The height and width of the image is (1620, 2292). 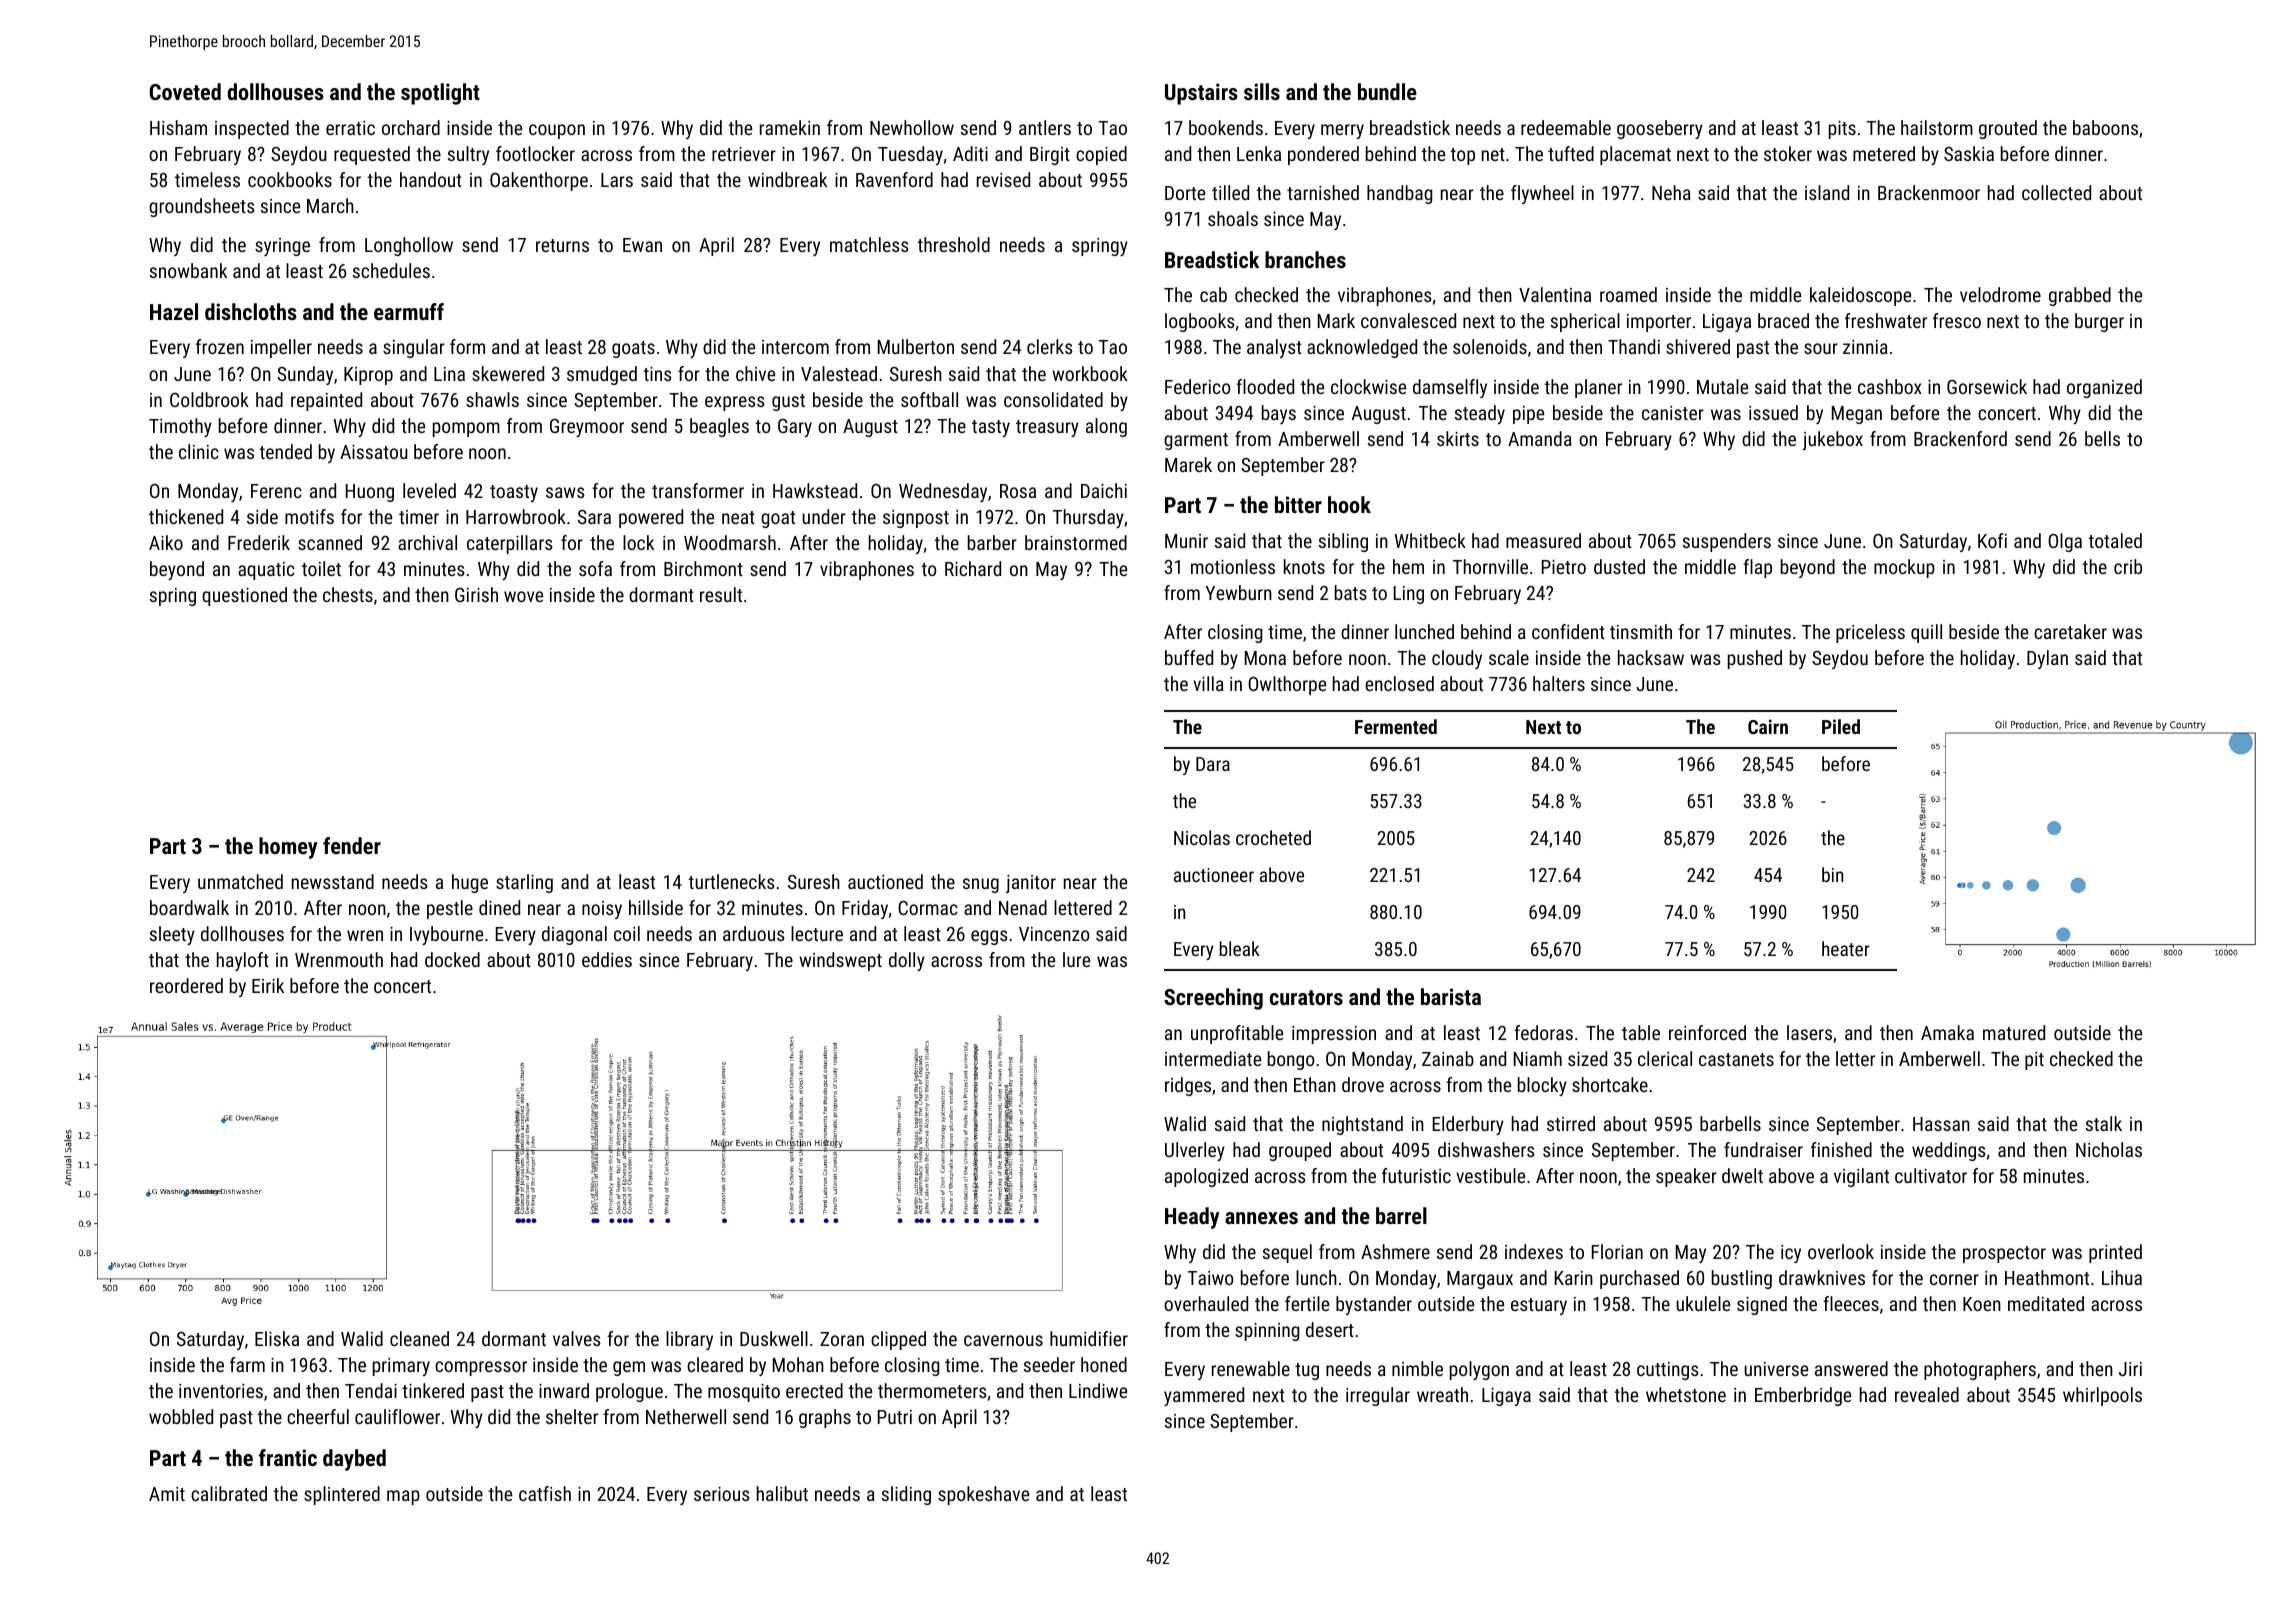 What do you see at coordinates (391, 270) in the image?
I see `schedules` at bounding box center [391, 270].
